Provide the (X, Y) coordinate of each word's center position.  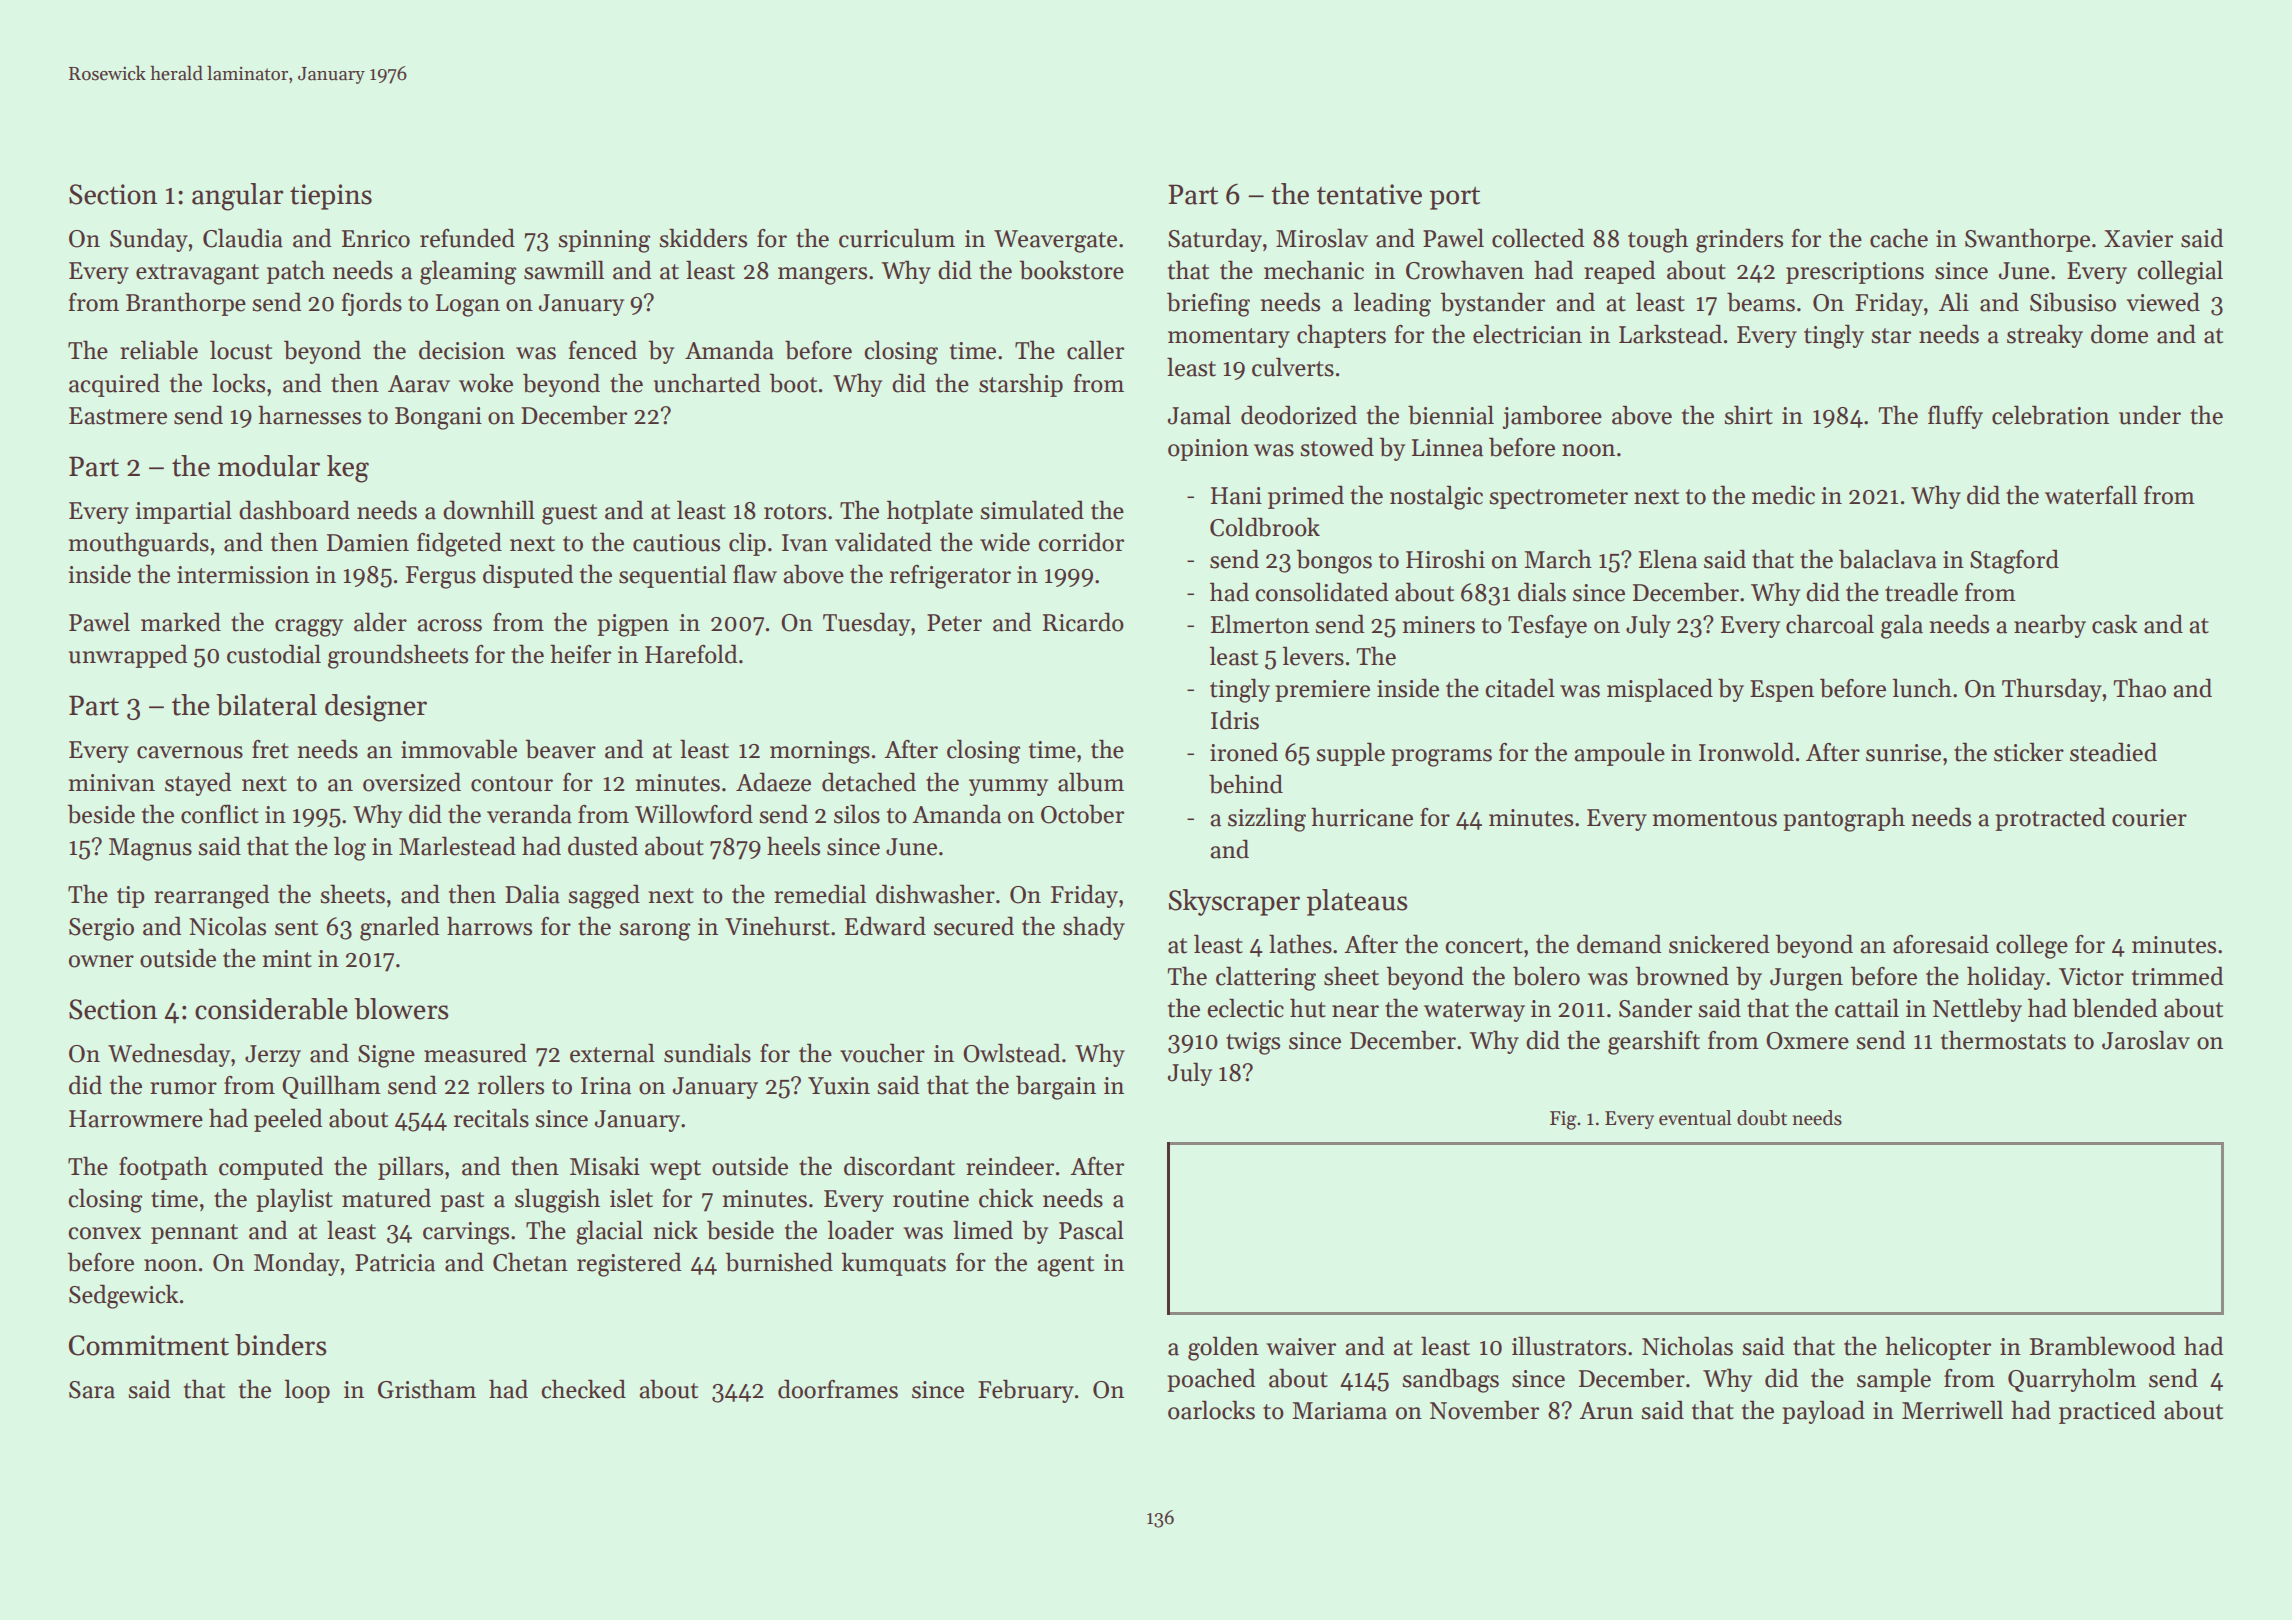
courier (2149, 818)
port (1455, 198)
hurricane (1362, 817)
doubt (1762, 1118)
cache (1899, 238)
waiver (1301, 1347)
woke (486, 383)
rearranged (211, 896)
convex (104, 1233)
